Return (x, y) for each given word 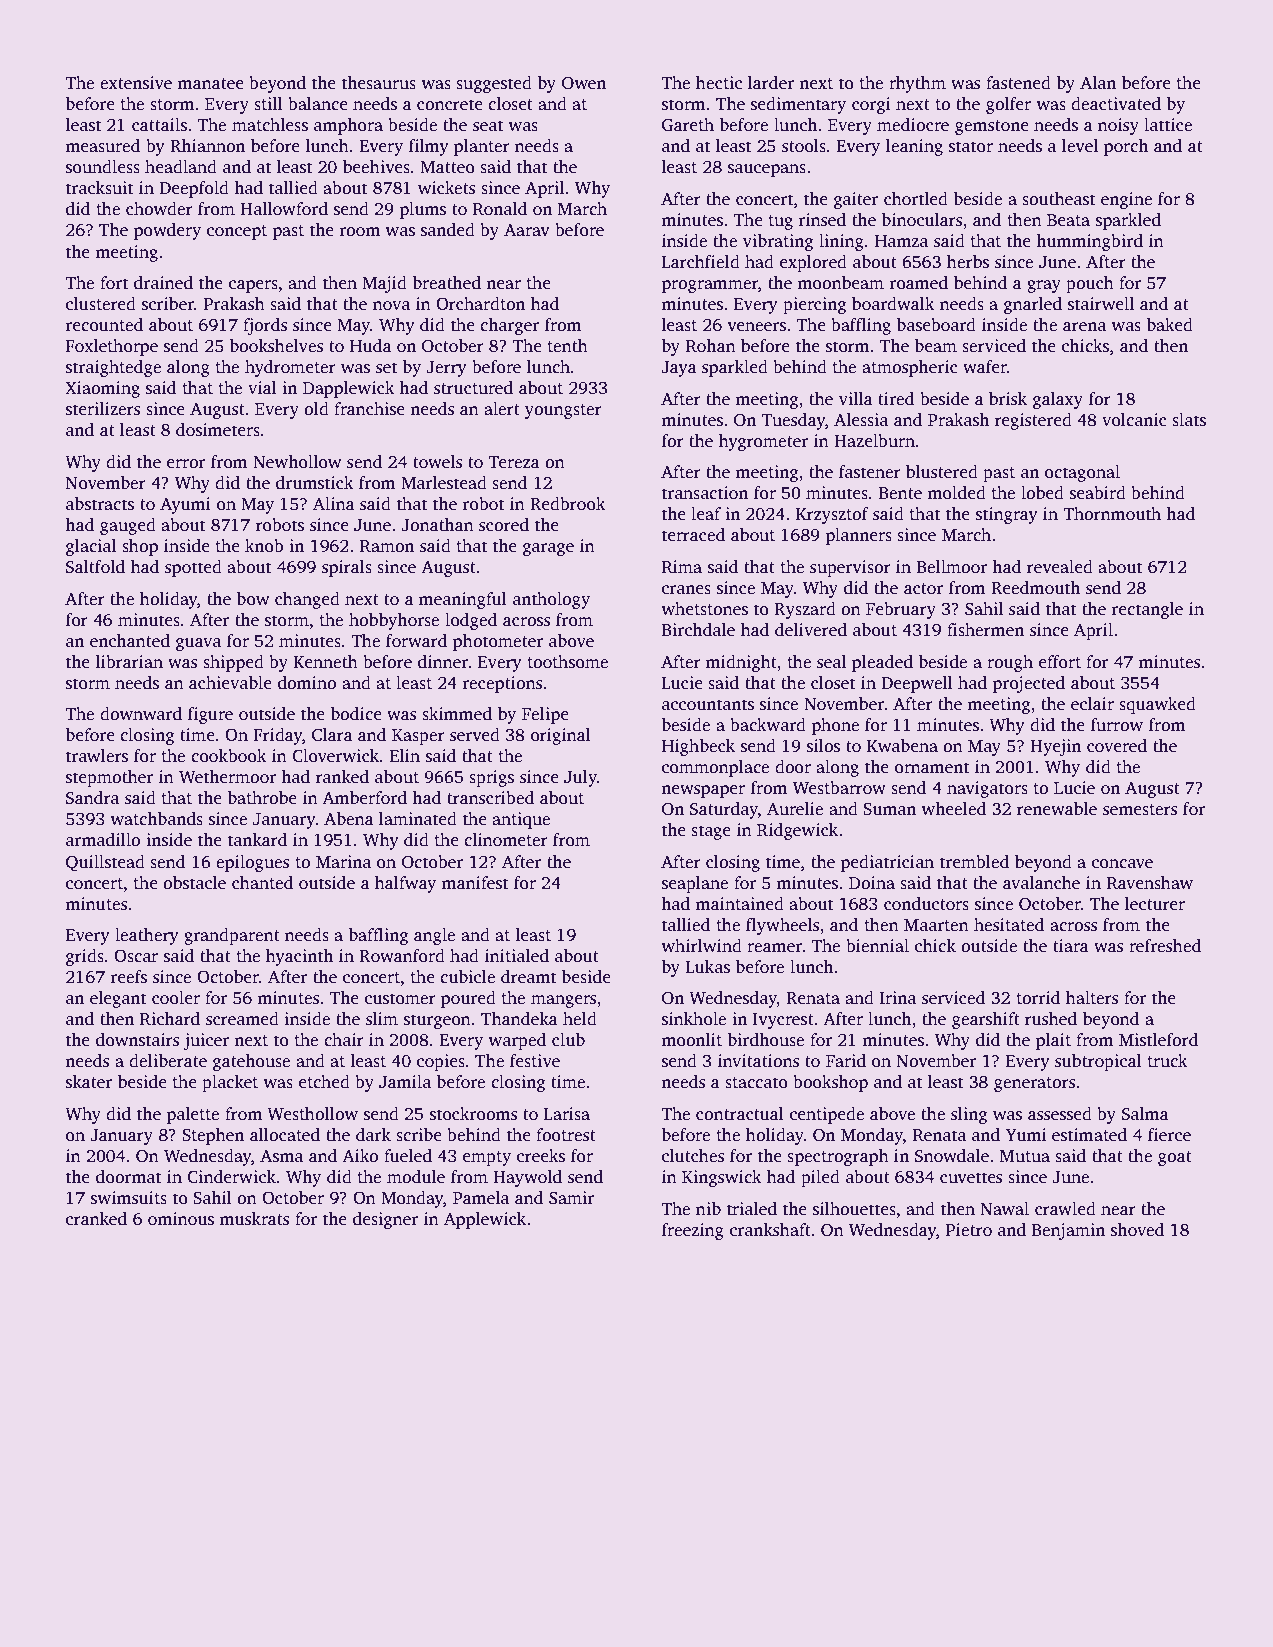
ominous (181, 1219)
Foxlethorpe (111, 347)
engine (1126, 200)
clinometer (506, 840)
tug (780, 222)
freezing (693, 1231)
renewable (1057, 809)
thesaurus (379, 83)
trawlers (97, 756)
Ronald (500, 209)
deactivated (1116, 104)
